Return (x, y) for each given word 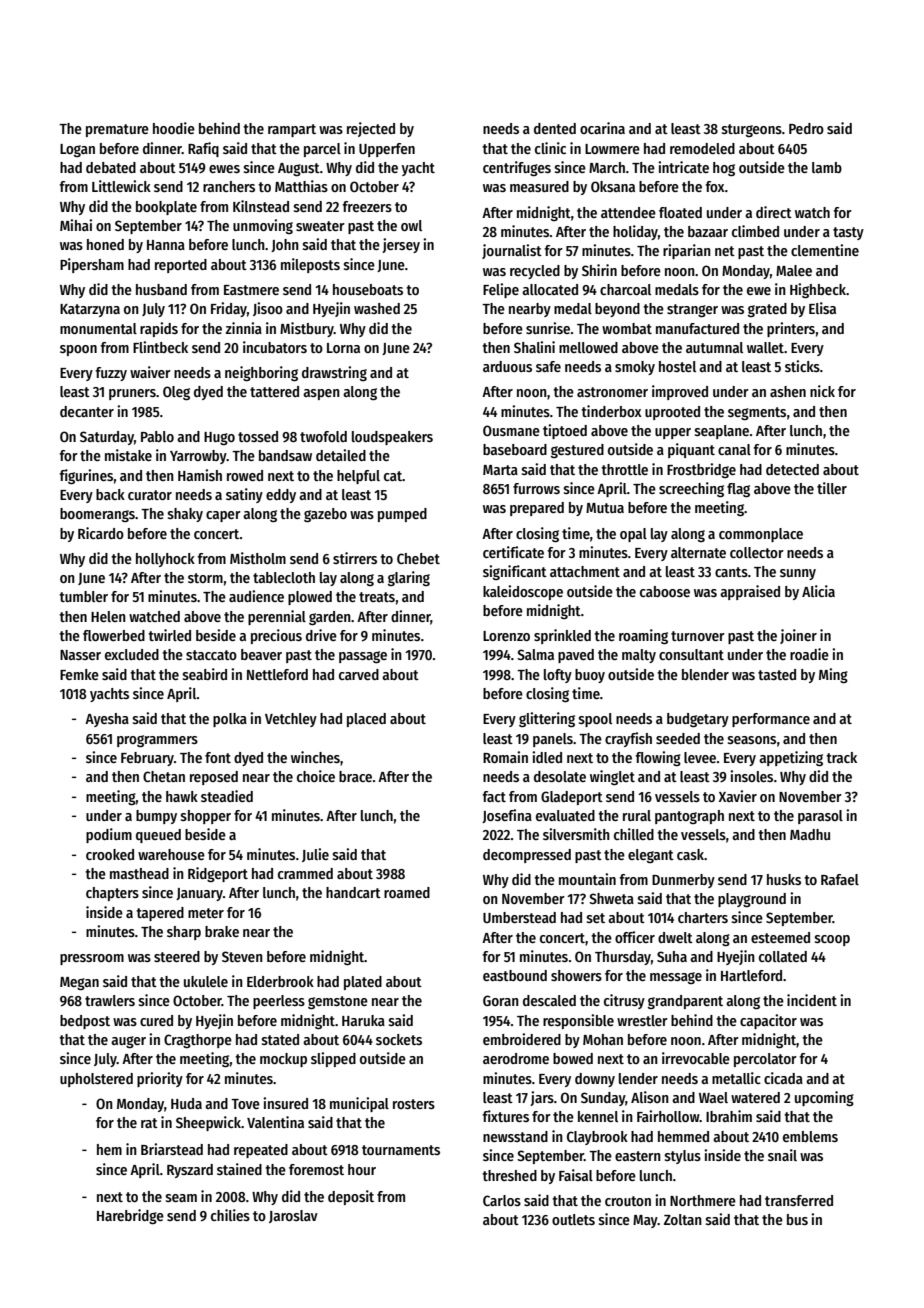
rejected (371, 129)
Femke (79, 674)
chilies (230, 1215)
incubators (275, 347)
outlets (573, 1219)
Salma (535, 654)
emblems (810, 1136)
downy (595, 1080)
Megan (79, 983)
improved (680, 392)
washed (377, 308)
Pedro (806, 128)
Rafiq (203, 149)
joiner (798, 636)
